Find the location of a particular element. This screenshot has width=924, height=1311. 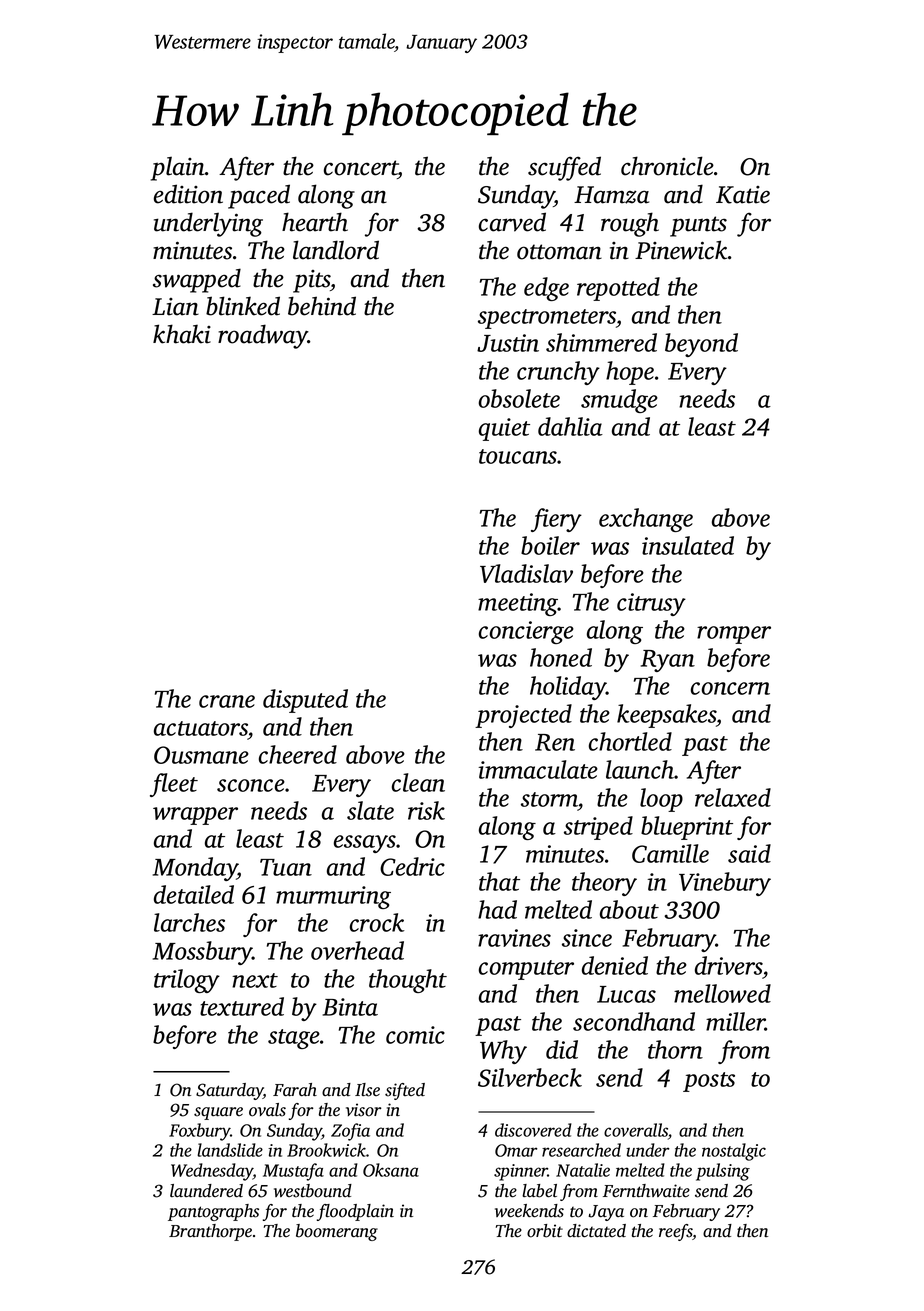

chronicle is located at coordinates (667, 166).
